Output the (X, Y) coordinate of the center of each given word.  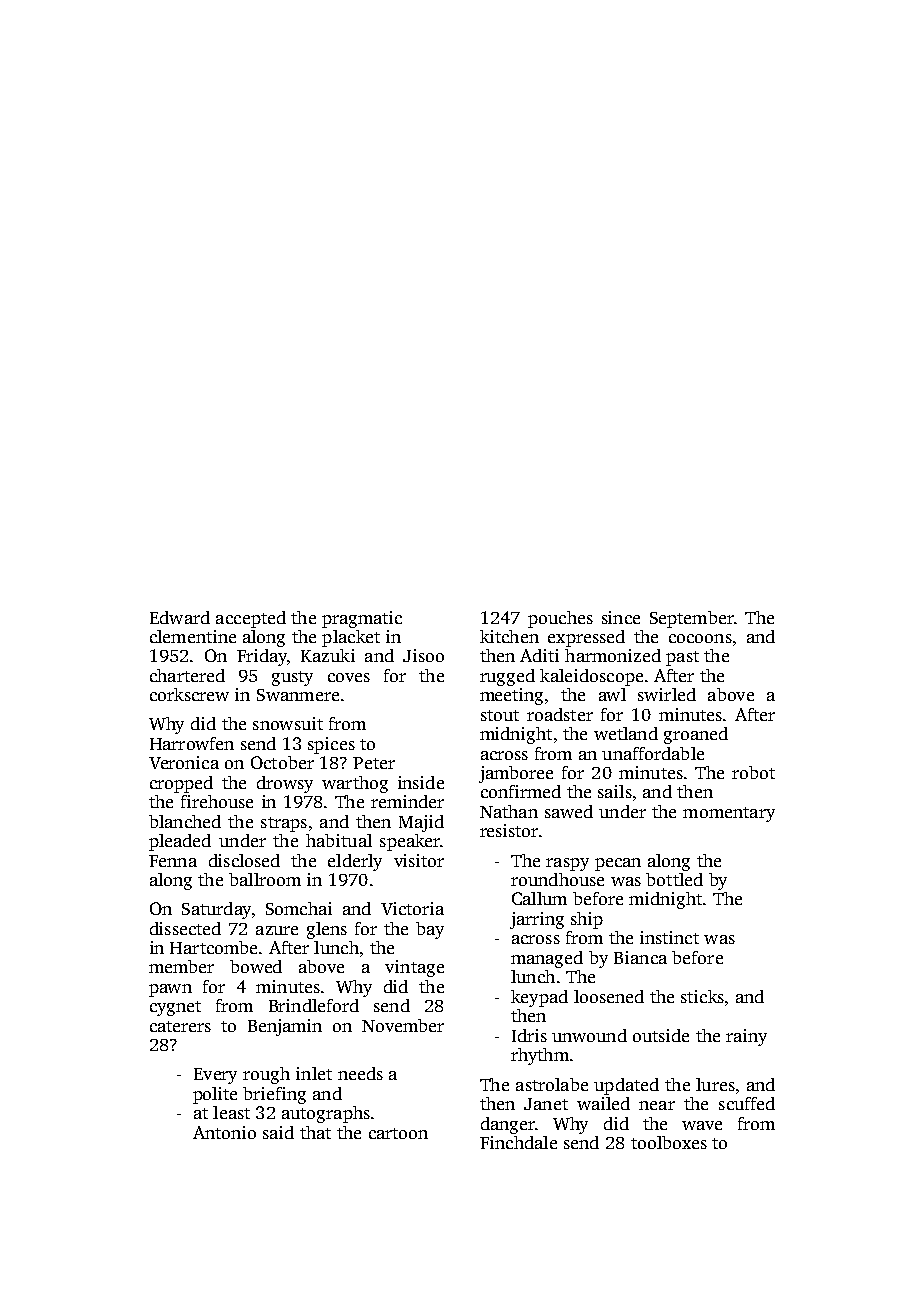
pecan (618, 864)
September (692, 619)
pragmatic (362, 619)
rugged (507, 677)
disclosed (244, 860)
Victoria (412, 908)
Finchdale (518, 1142)
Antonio (224, 1132)
